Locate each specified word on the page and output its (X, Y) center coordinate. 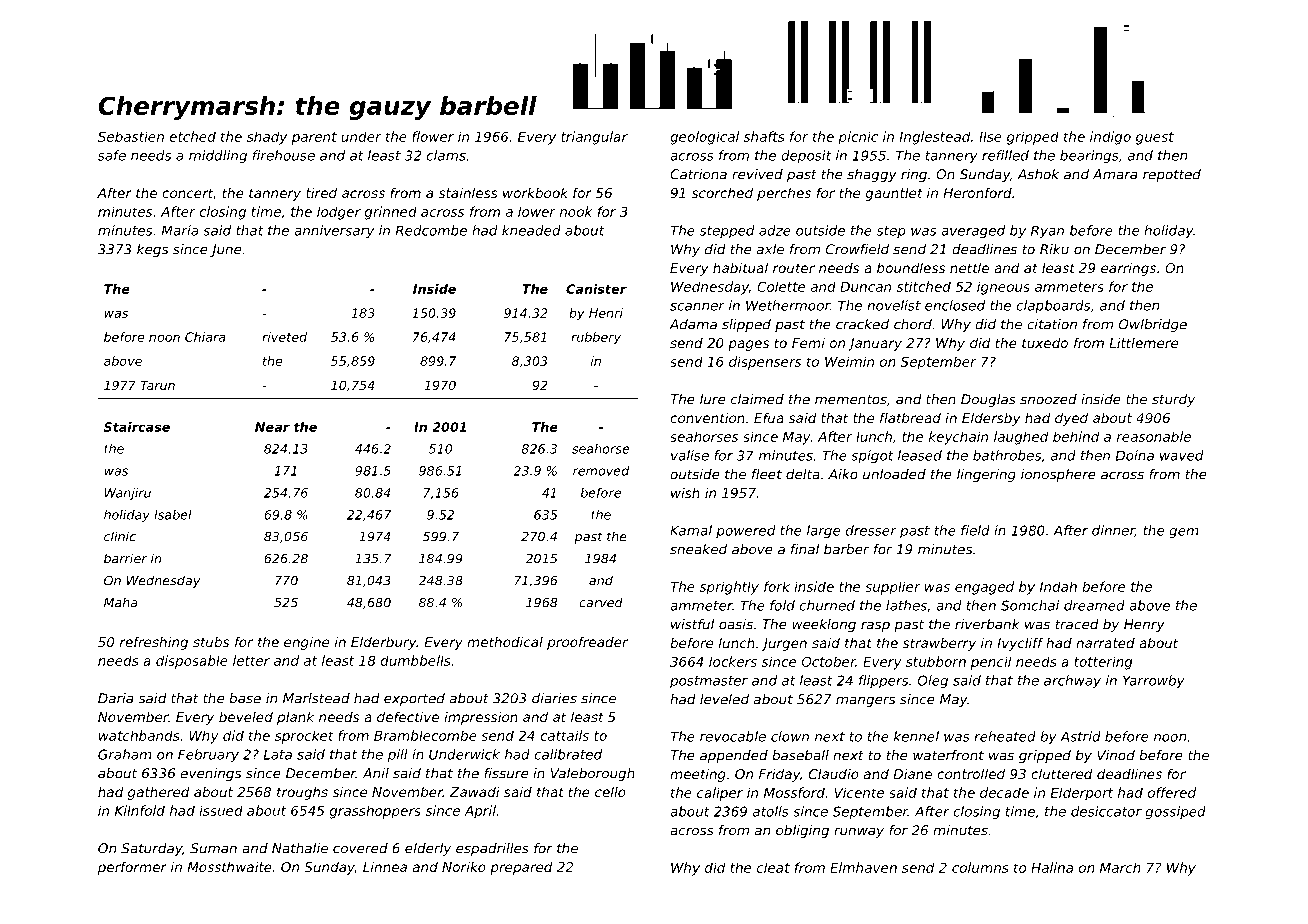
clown (790, 736)
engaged (984, 588)
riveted (284, 337)
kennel (916, 736)
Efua (769, 417)
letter (251, 660)
